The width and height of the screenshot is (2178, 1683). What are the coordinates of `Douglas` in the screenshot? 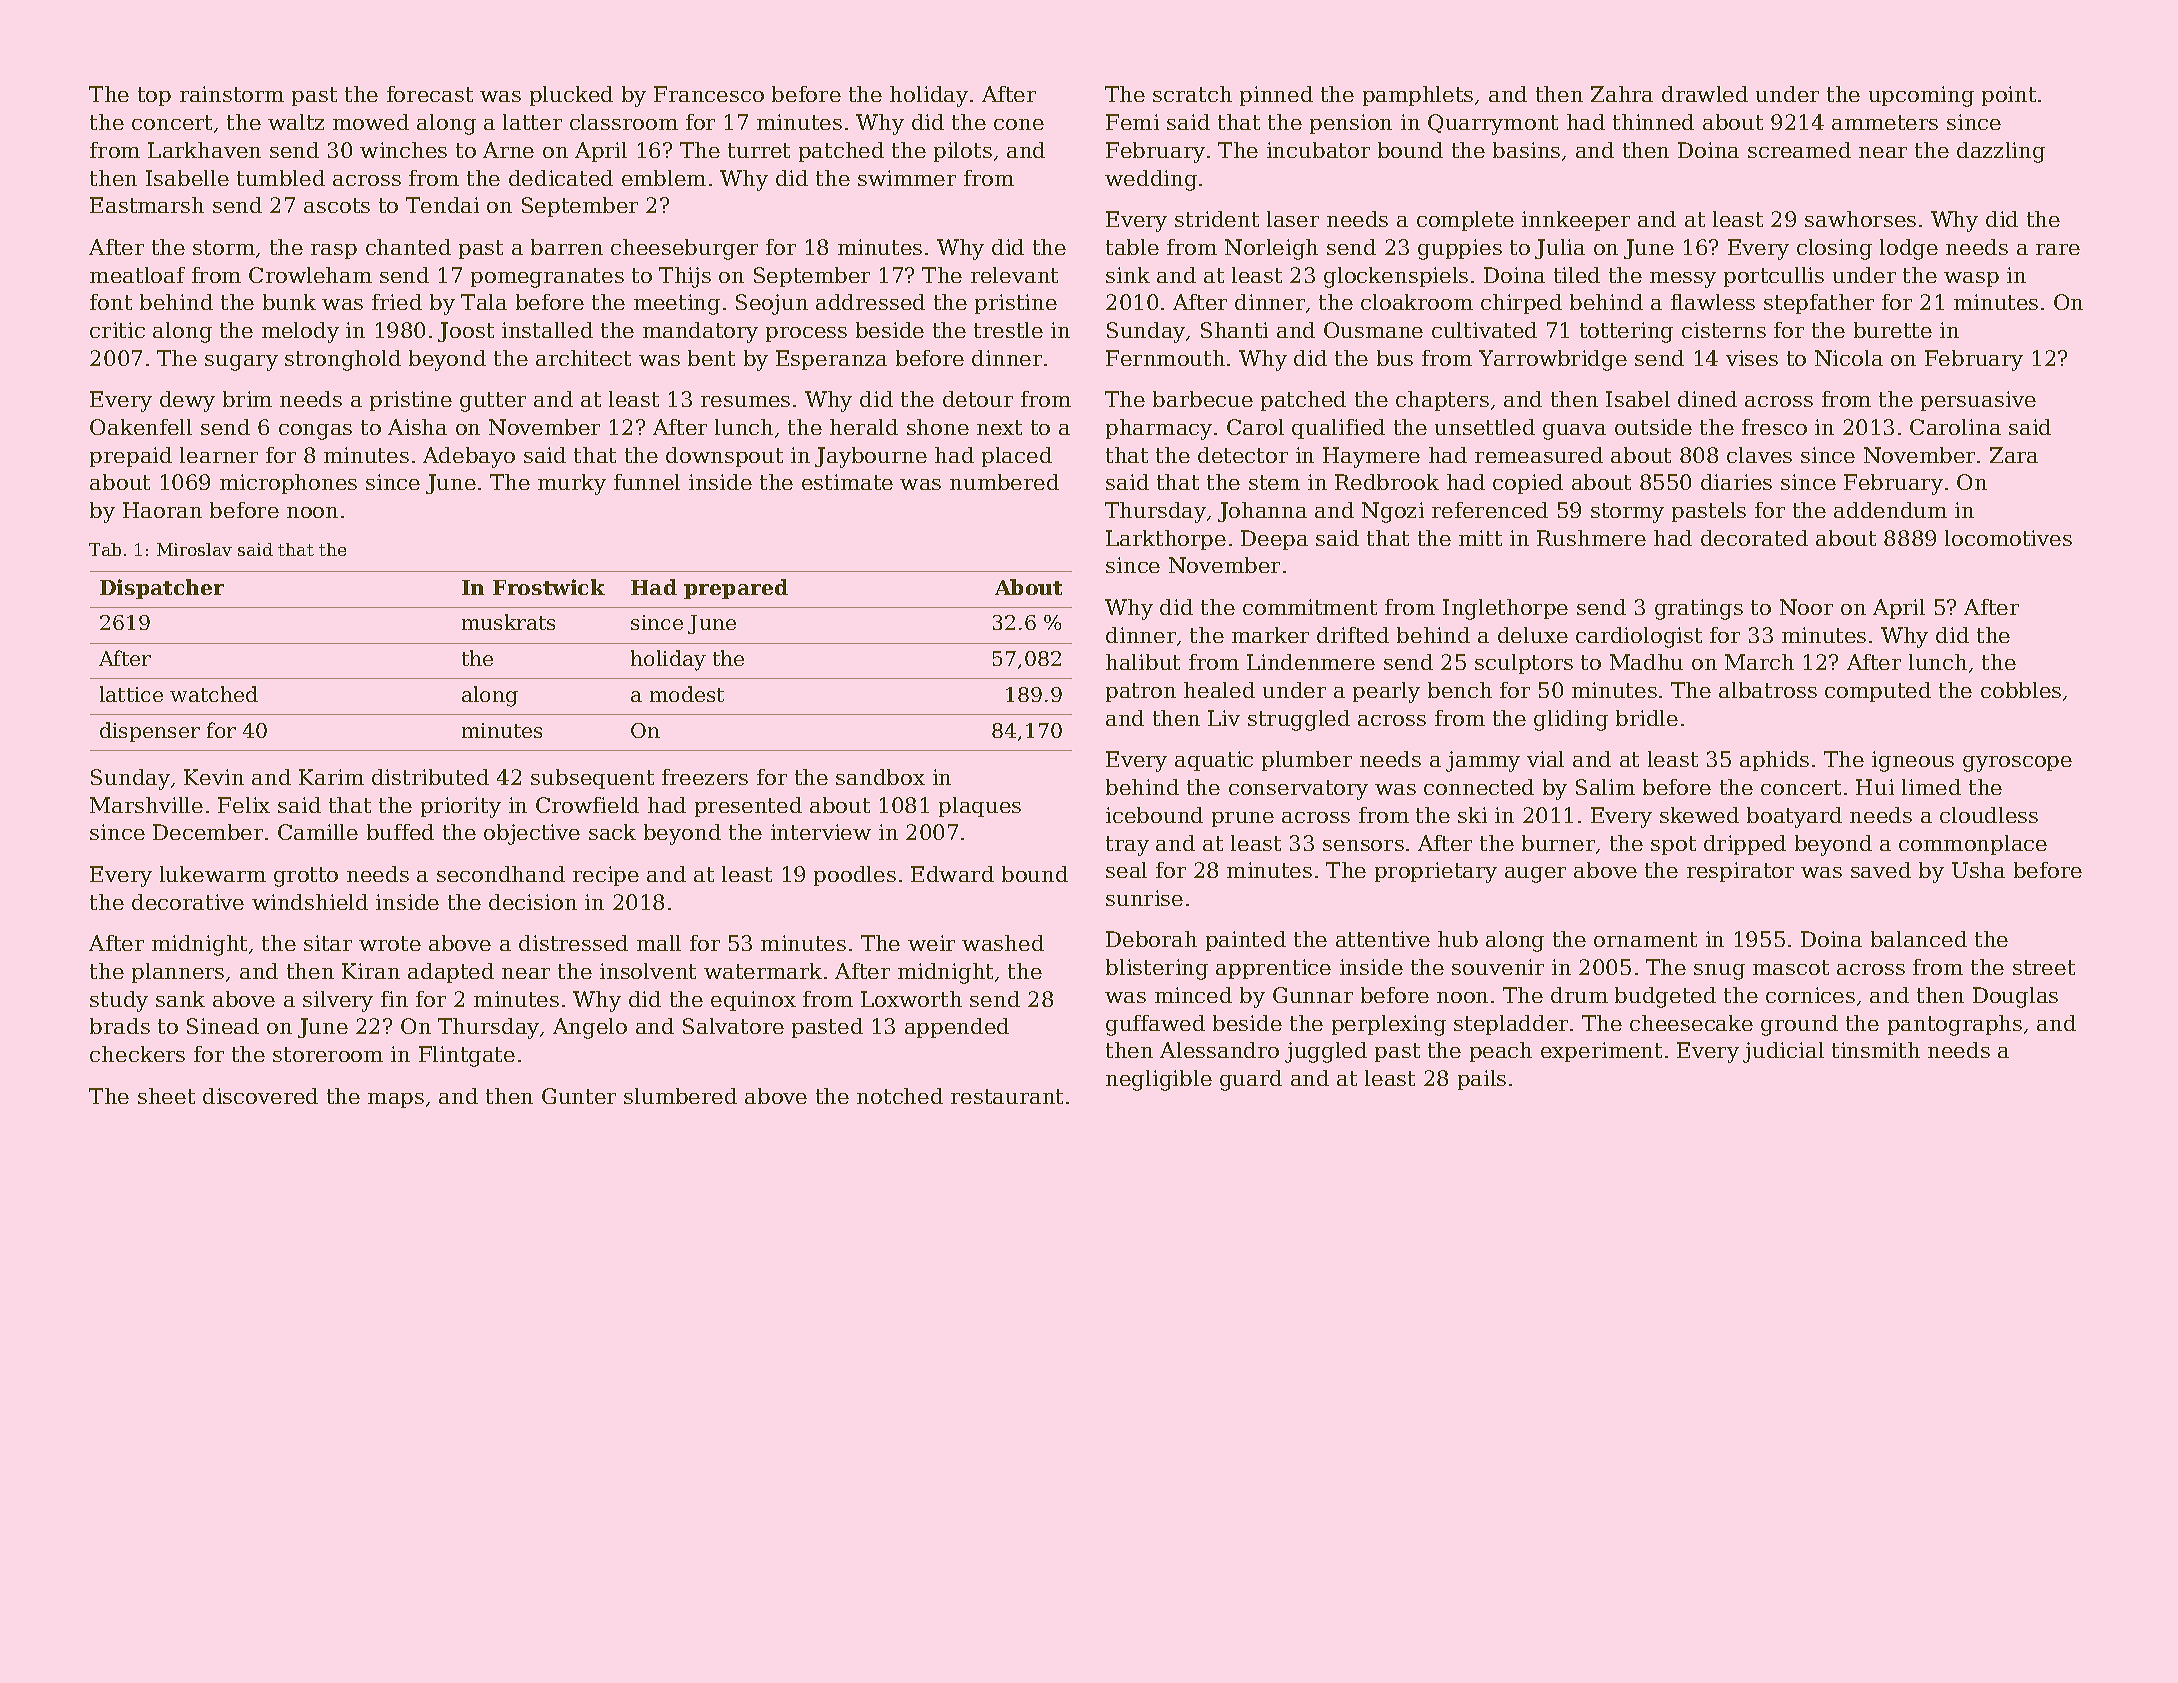 It's located at (2015, 997).
